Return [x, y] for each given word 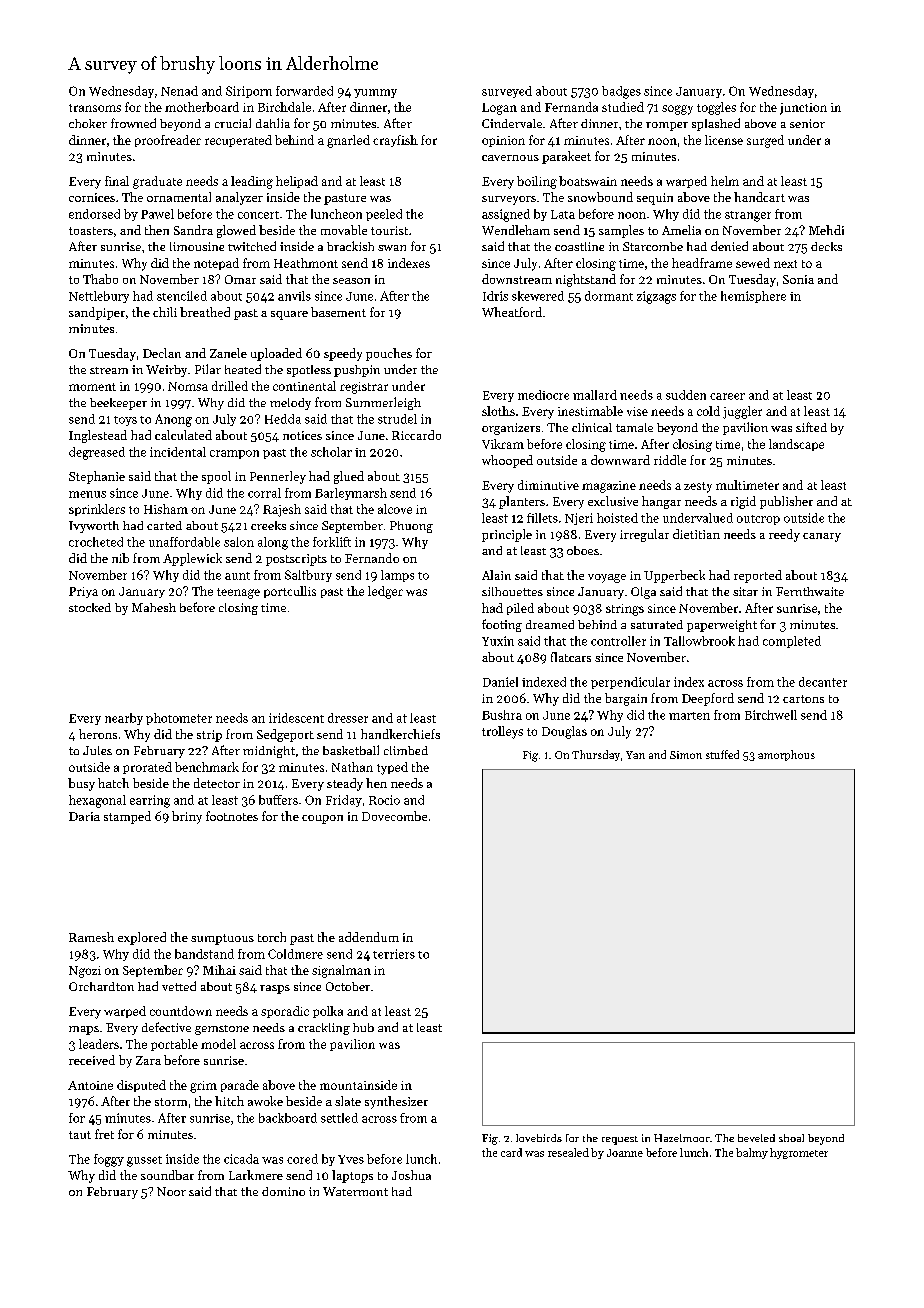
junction [803, 109]
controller [618, 641]
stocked [90, 607]
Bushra [502, 715]
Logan [499, 109]
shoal [791, 1138]
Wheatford [512, 312]
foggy [109, 1160]
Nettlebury [99, 297]
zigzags [656, 297]
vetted [179, 986]
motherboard [202, 107]
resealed [568, 1152]
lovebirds [539, 1138]
